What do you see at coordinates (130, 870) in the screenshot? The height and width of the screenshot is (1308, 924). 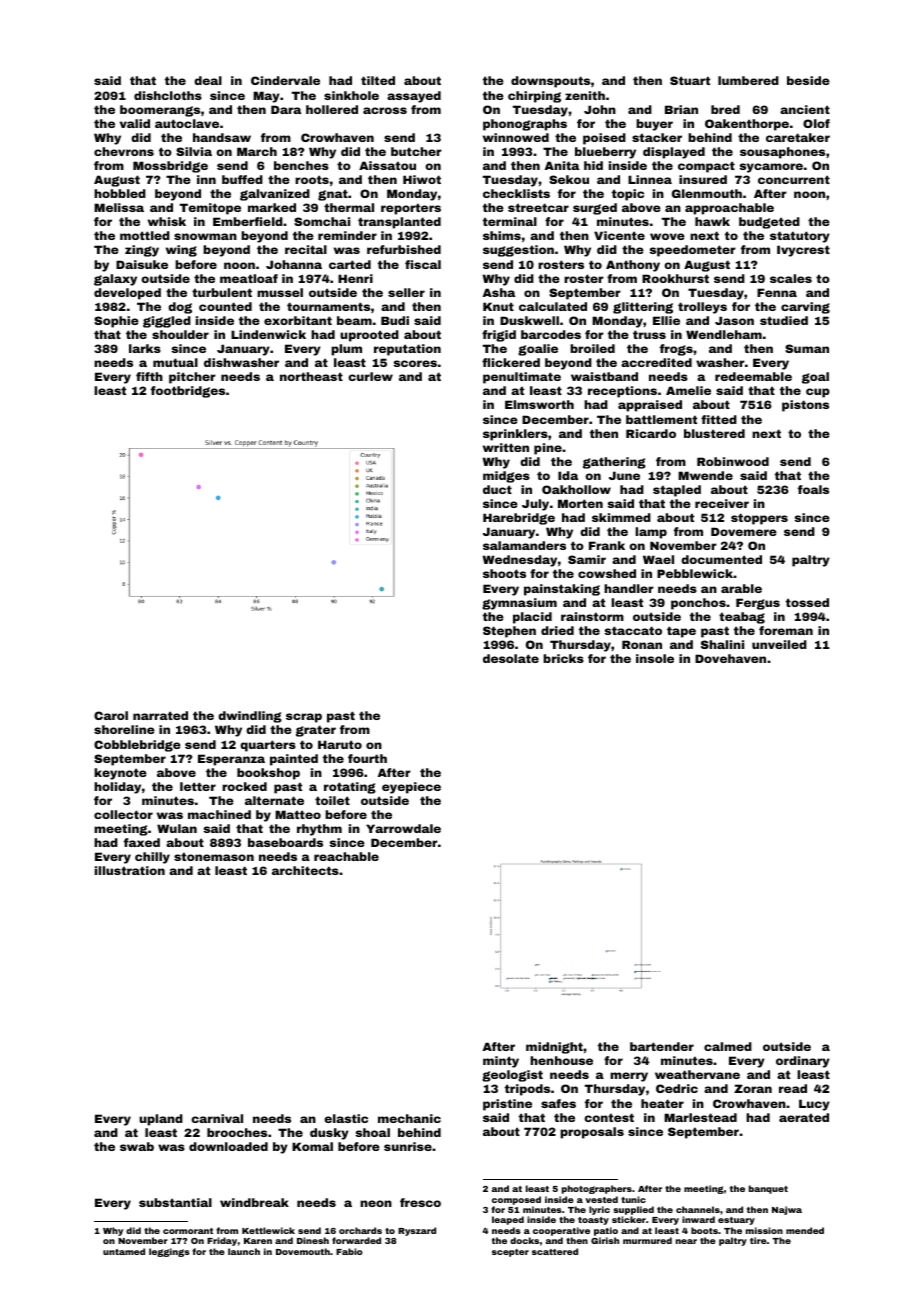 I see `illustration` at bounding box center [130, 870].
